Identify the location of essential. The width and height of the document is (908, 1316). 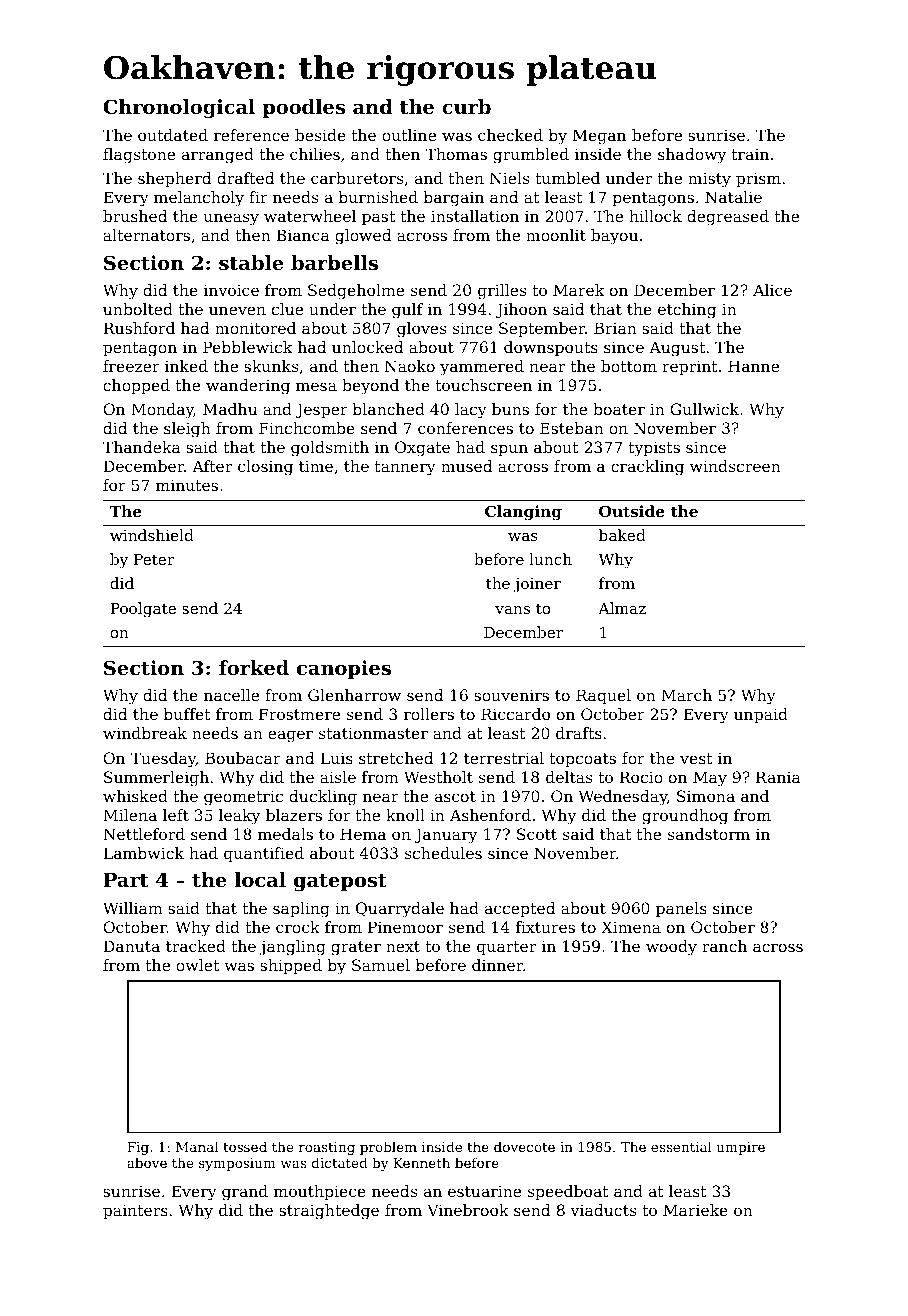
(681, 1146).
